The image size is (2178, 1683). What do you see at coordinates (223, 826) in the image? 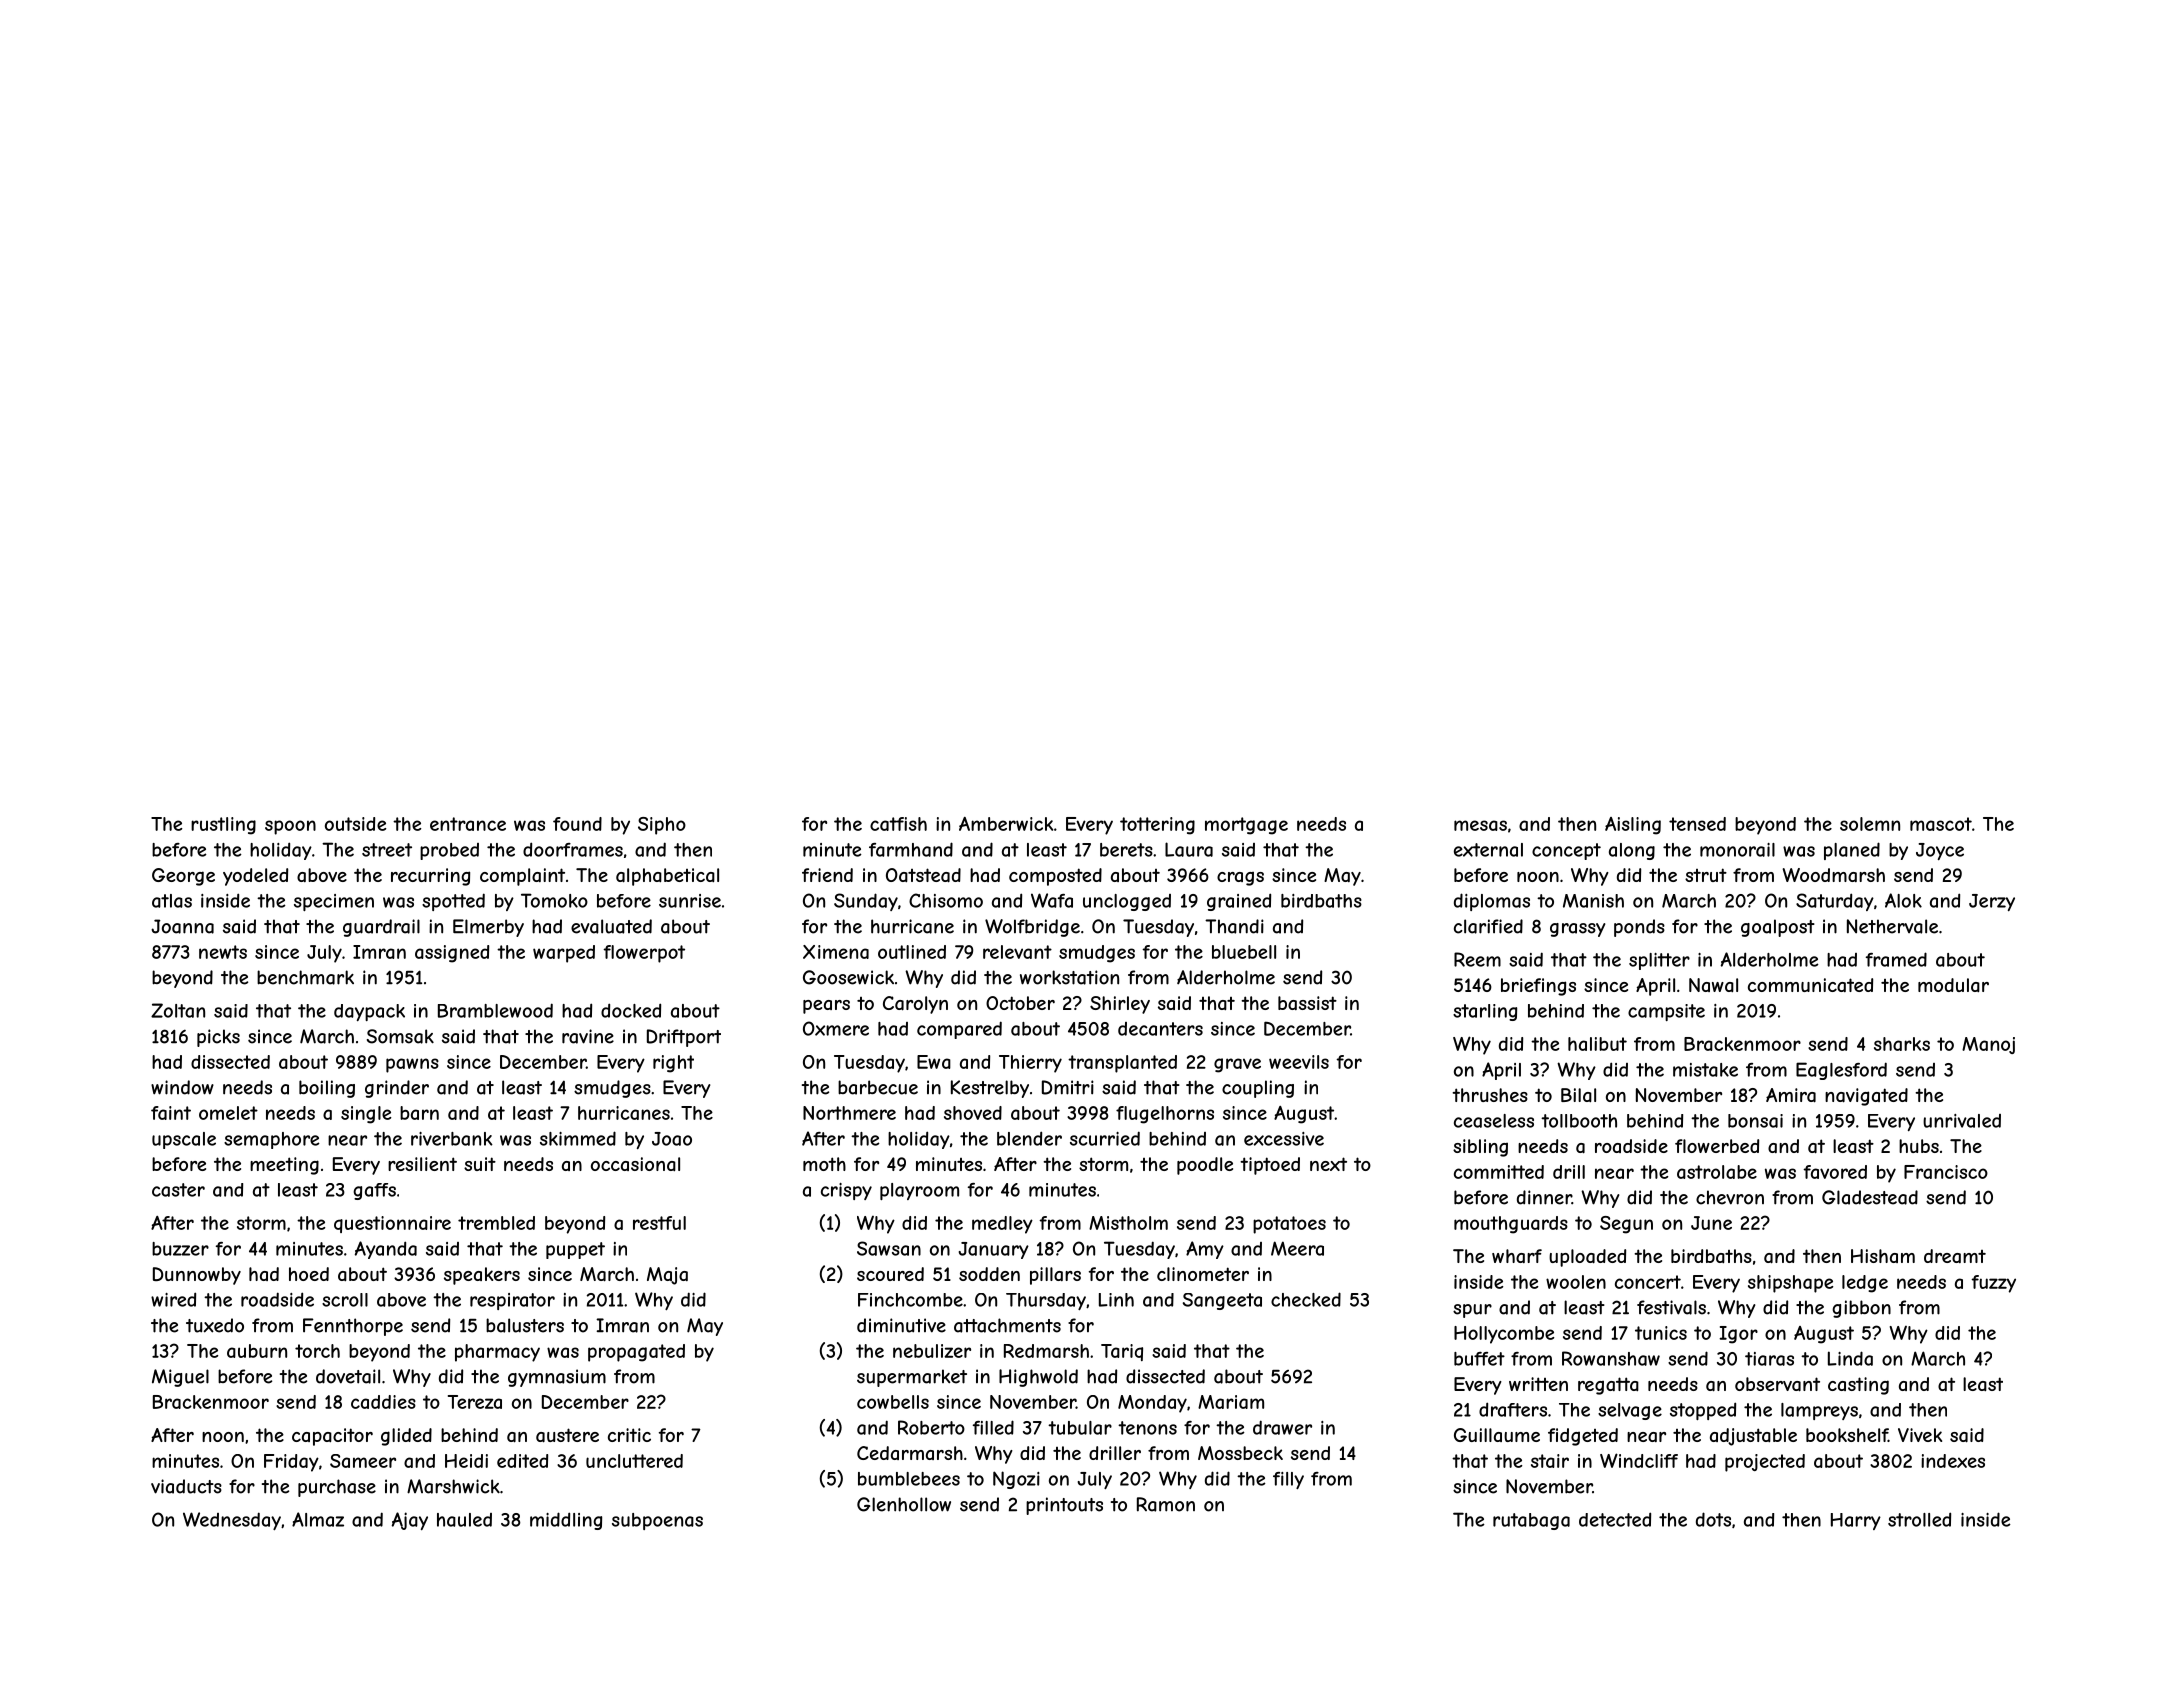
I see `rustling` at bounding box center [223, 826].
